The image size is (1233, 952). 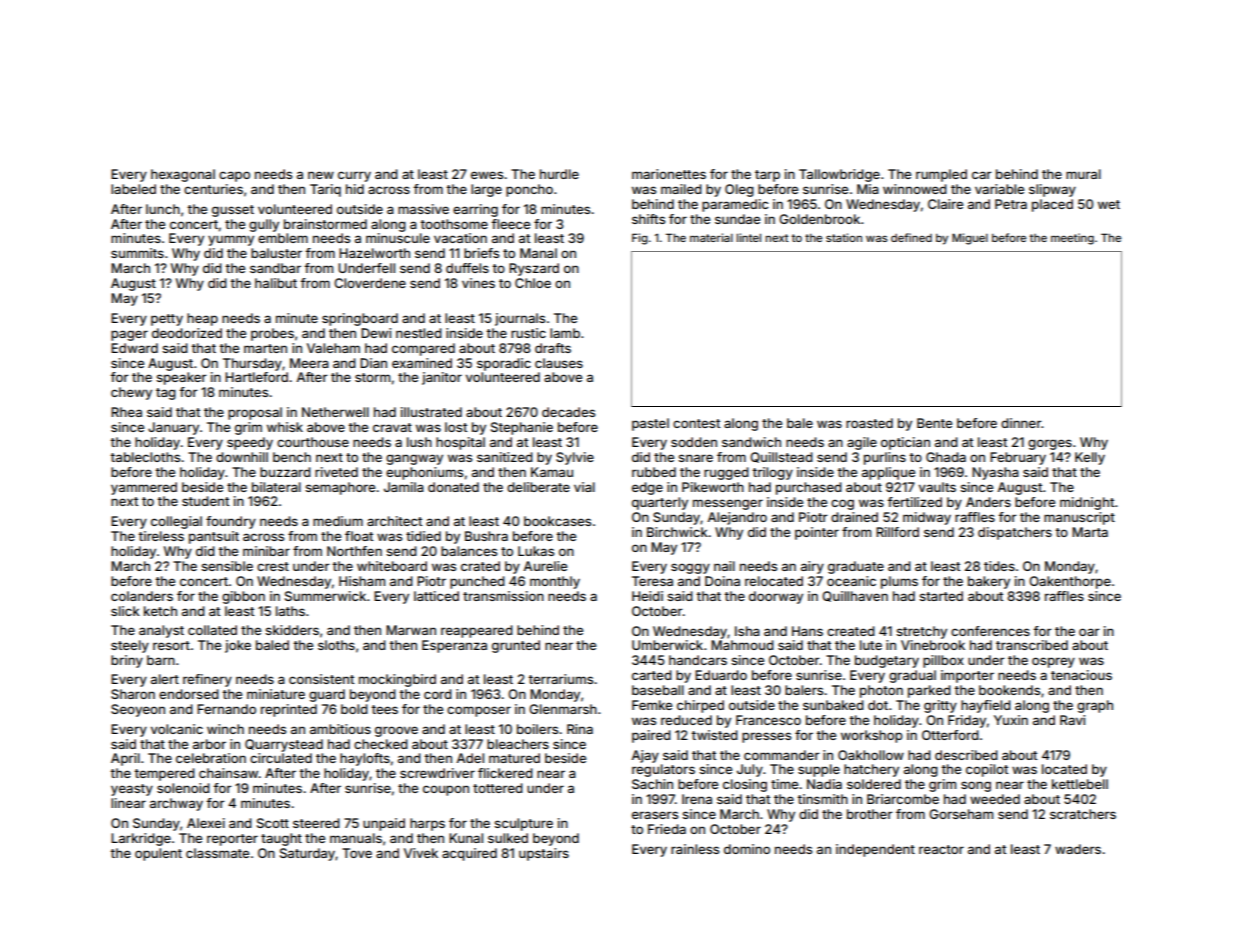 What do you see at coordinates (995, 473) in the screenshot?
I see `Nyasha` at bounding box center [995, 473].
